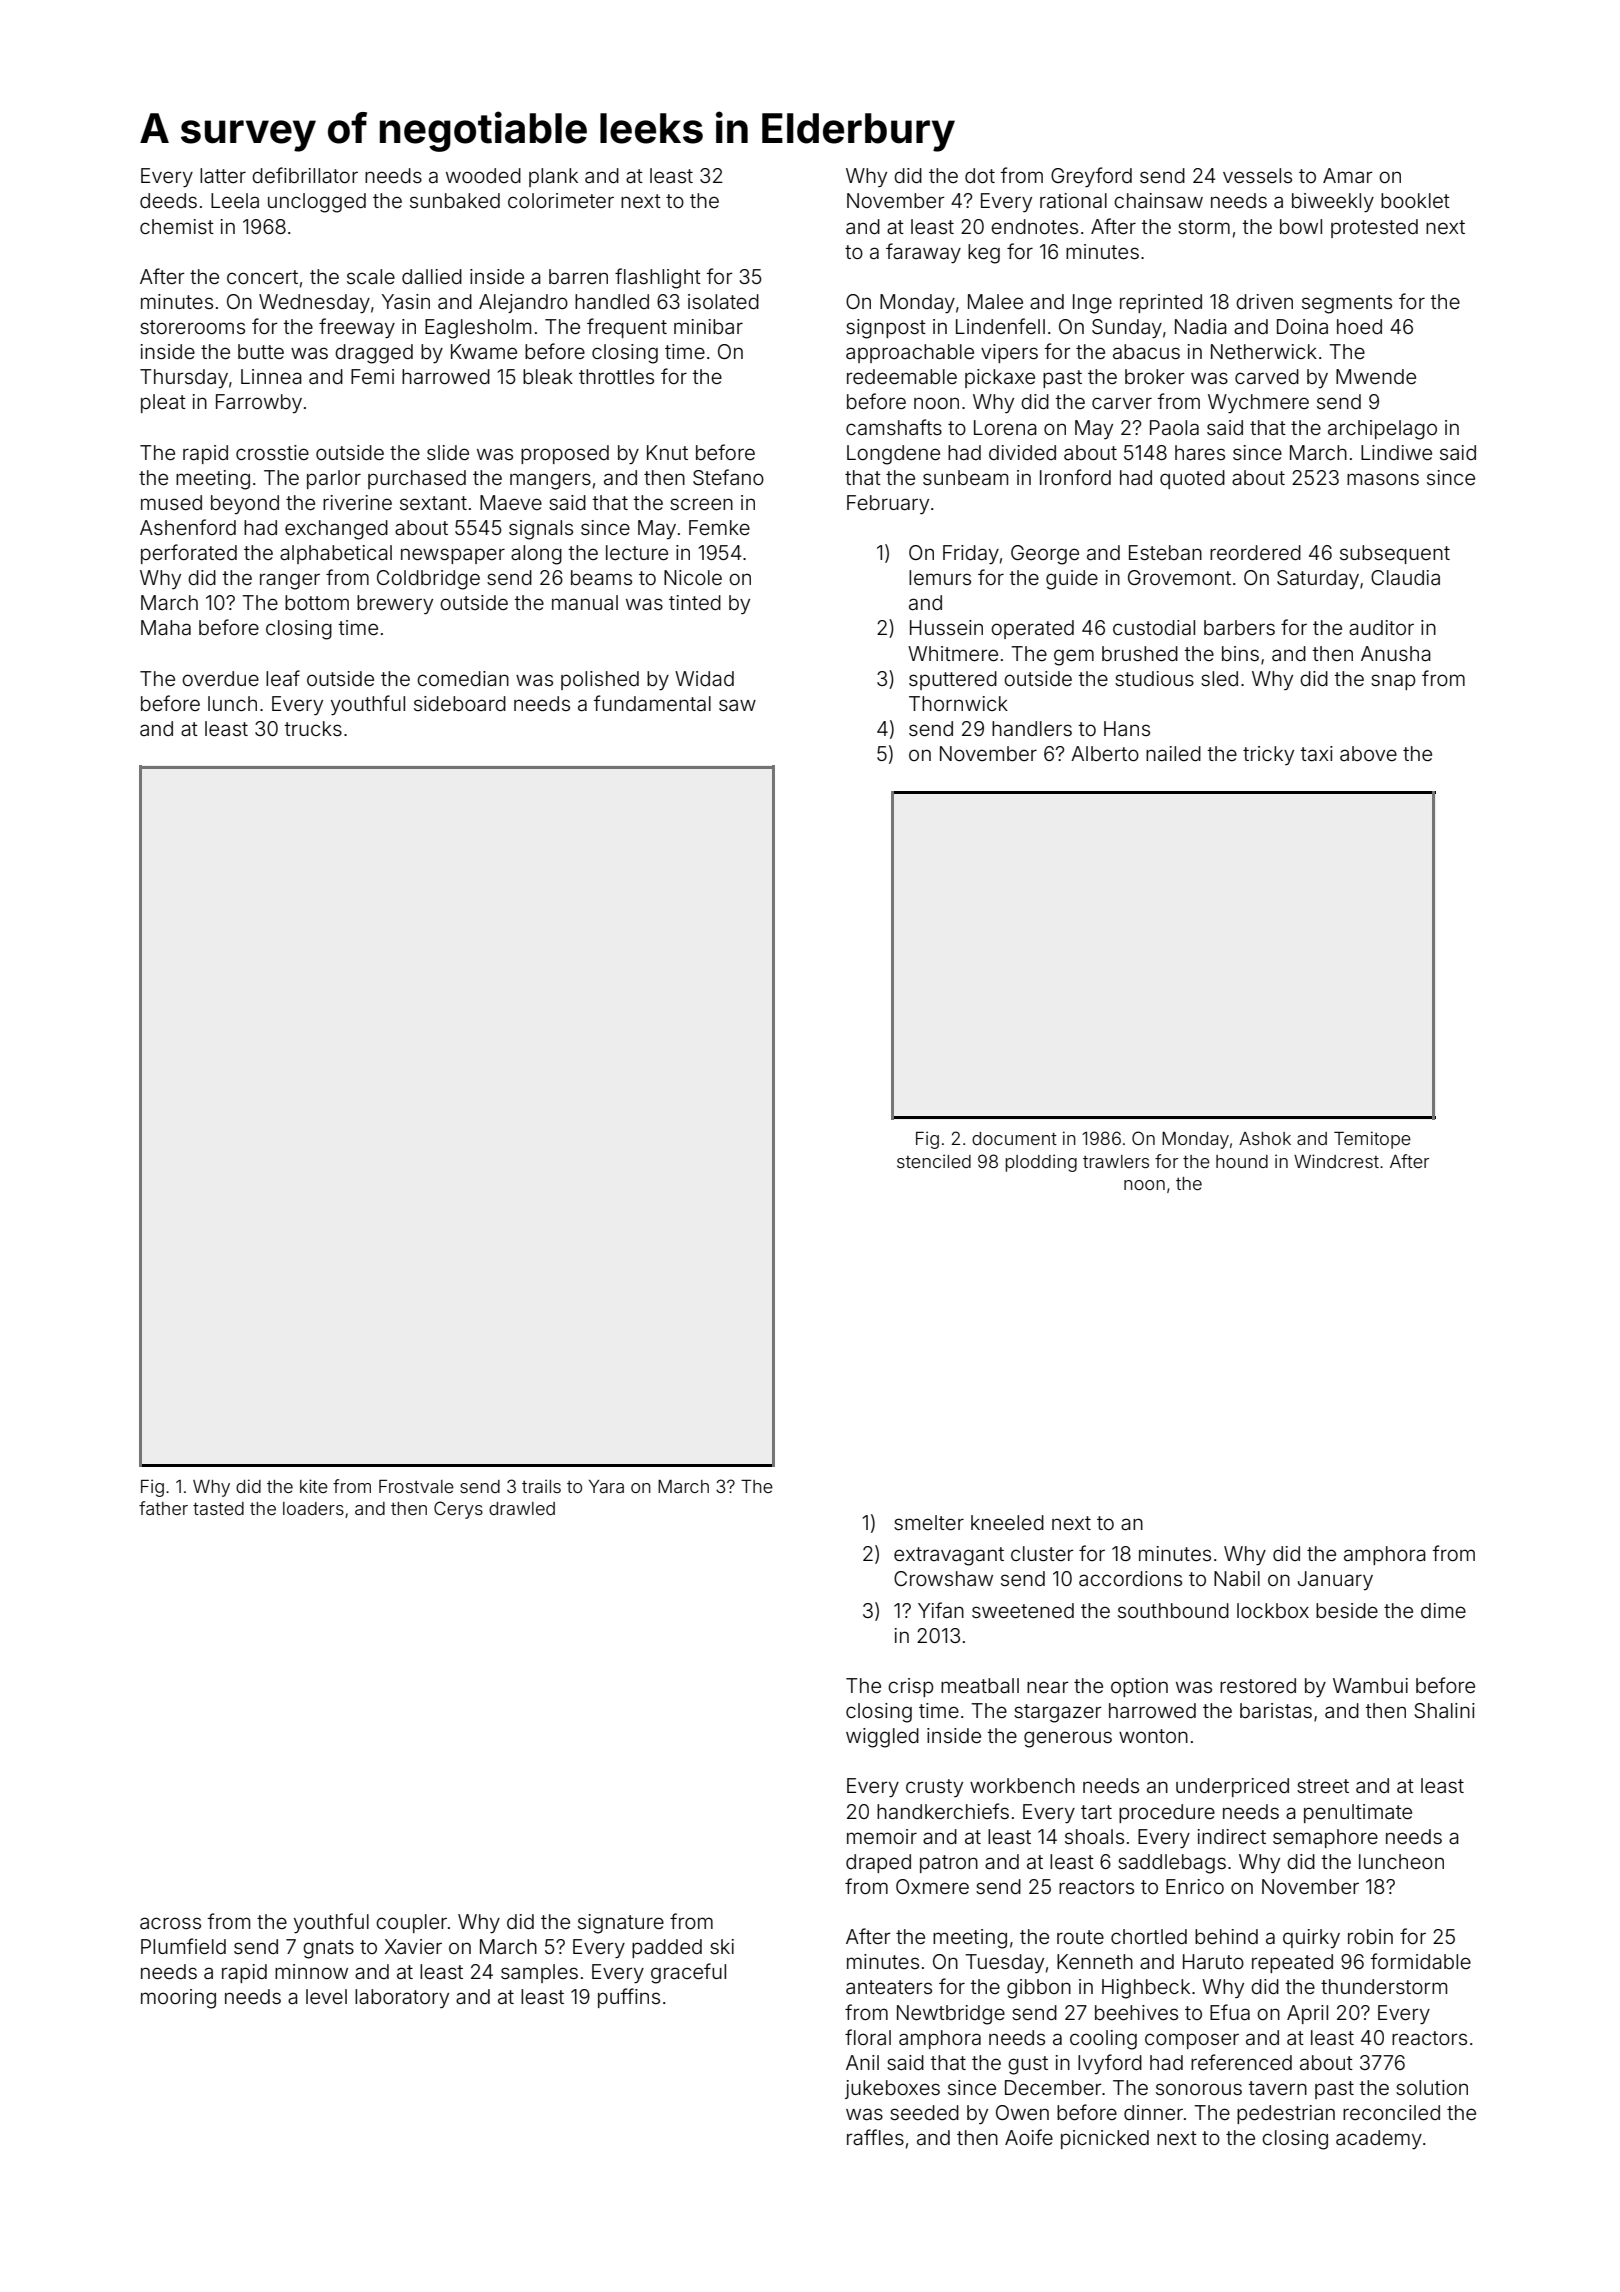 The image size is (1620, 2292). Describe the element at coordinates (1014, 1138) in the screenshot. I see `document` at that location.
